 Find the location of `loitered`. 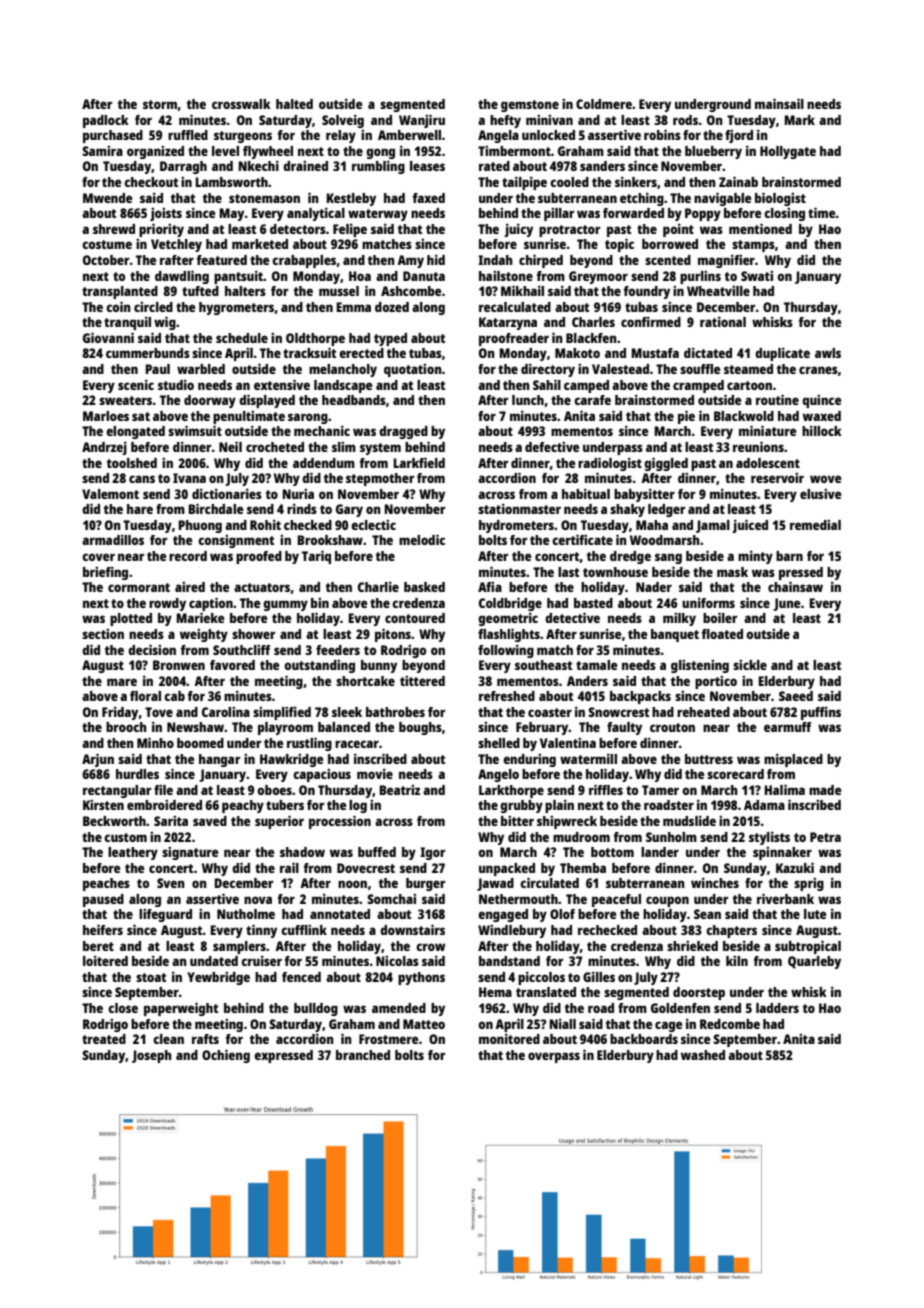

loitered is located at coordinates (105, 960).
